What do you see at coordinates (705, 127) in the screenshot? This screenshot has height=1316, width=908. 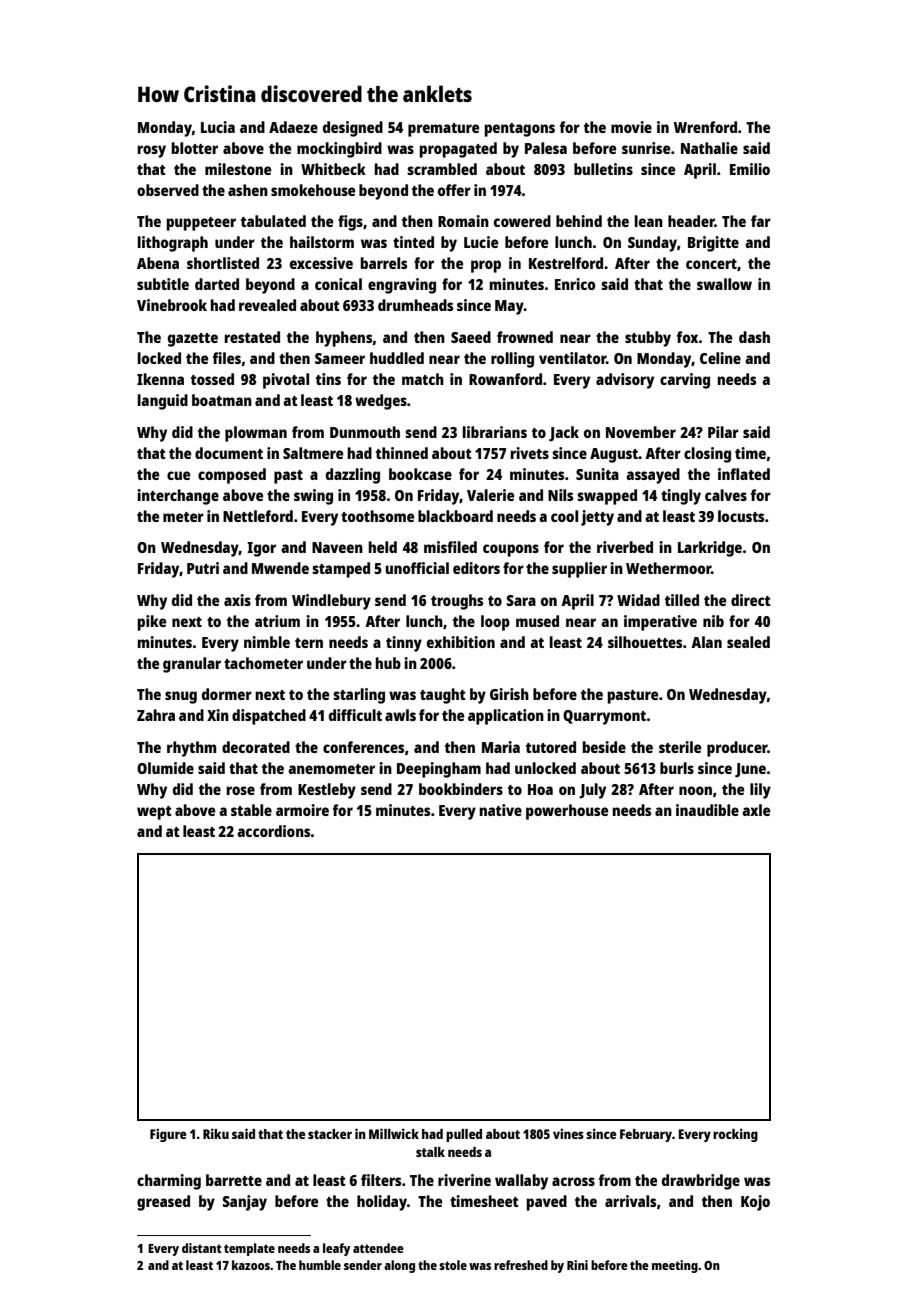 I see `Wrenford` at bounding box center [705, 127].
